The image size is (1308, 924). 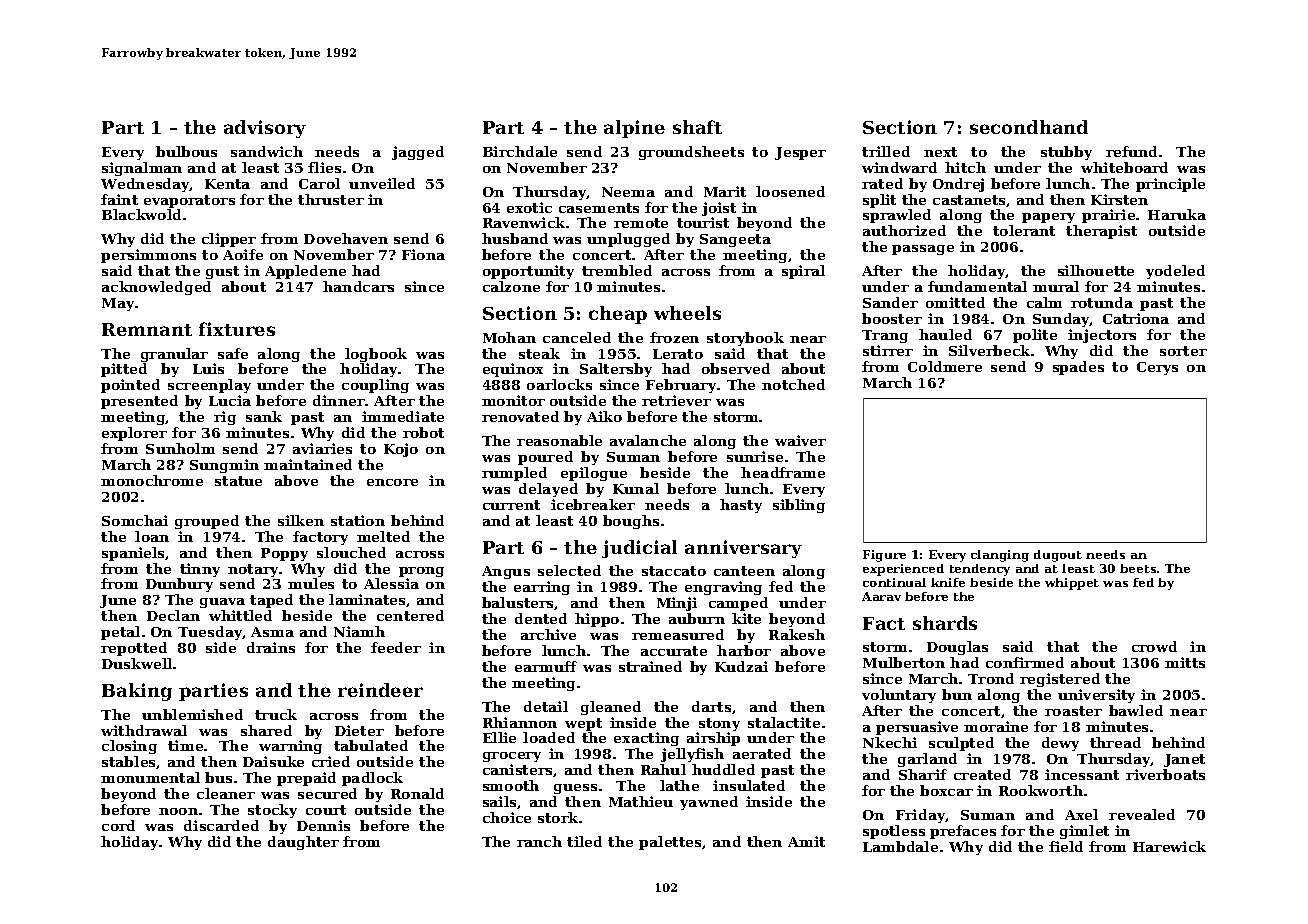 I want to click on remeasured, so click(x=678, y=634).
